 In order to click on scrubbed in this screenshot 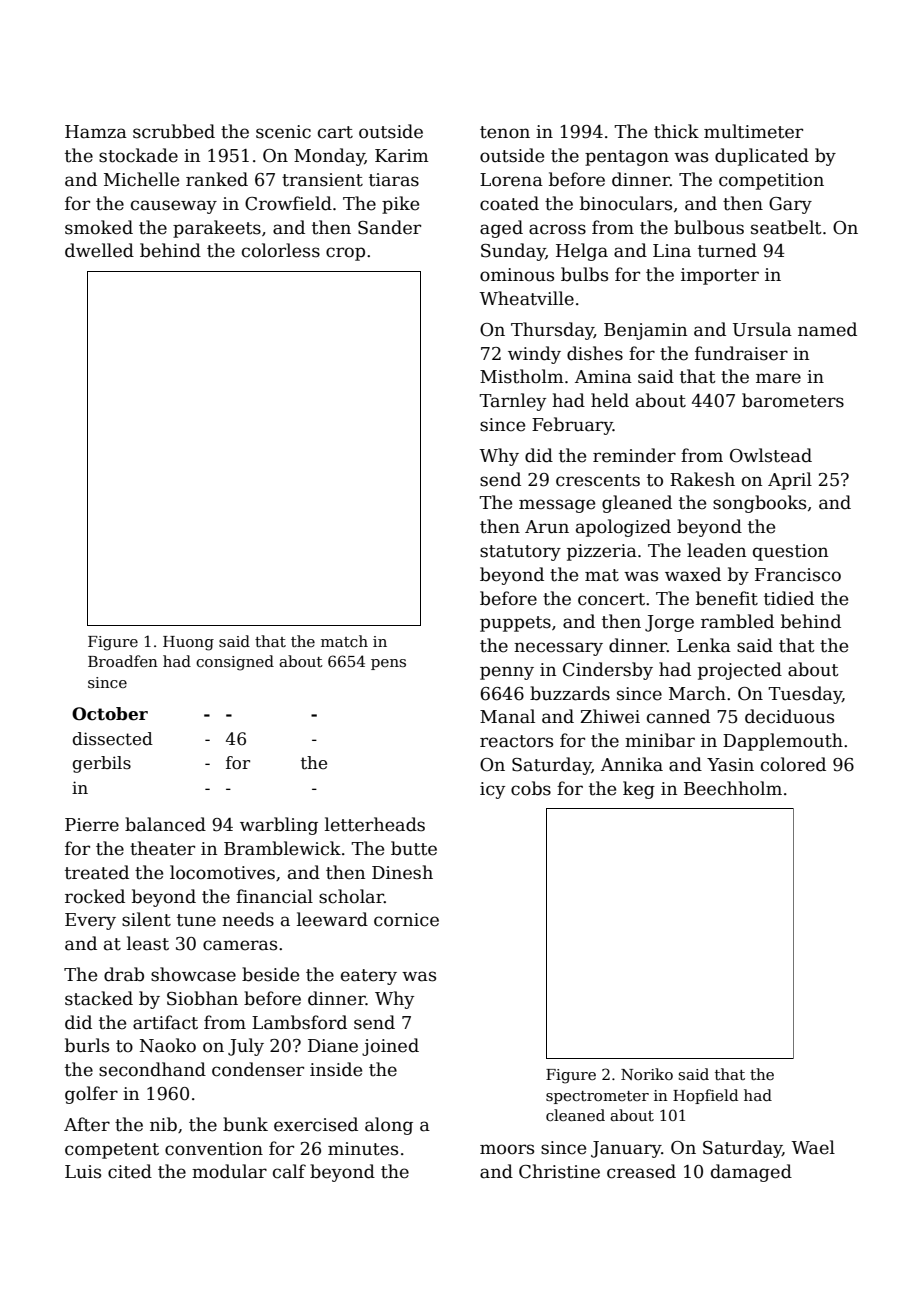, I will do `click(174, 131)`.
